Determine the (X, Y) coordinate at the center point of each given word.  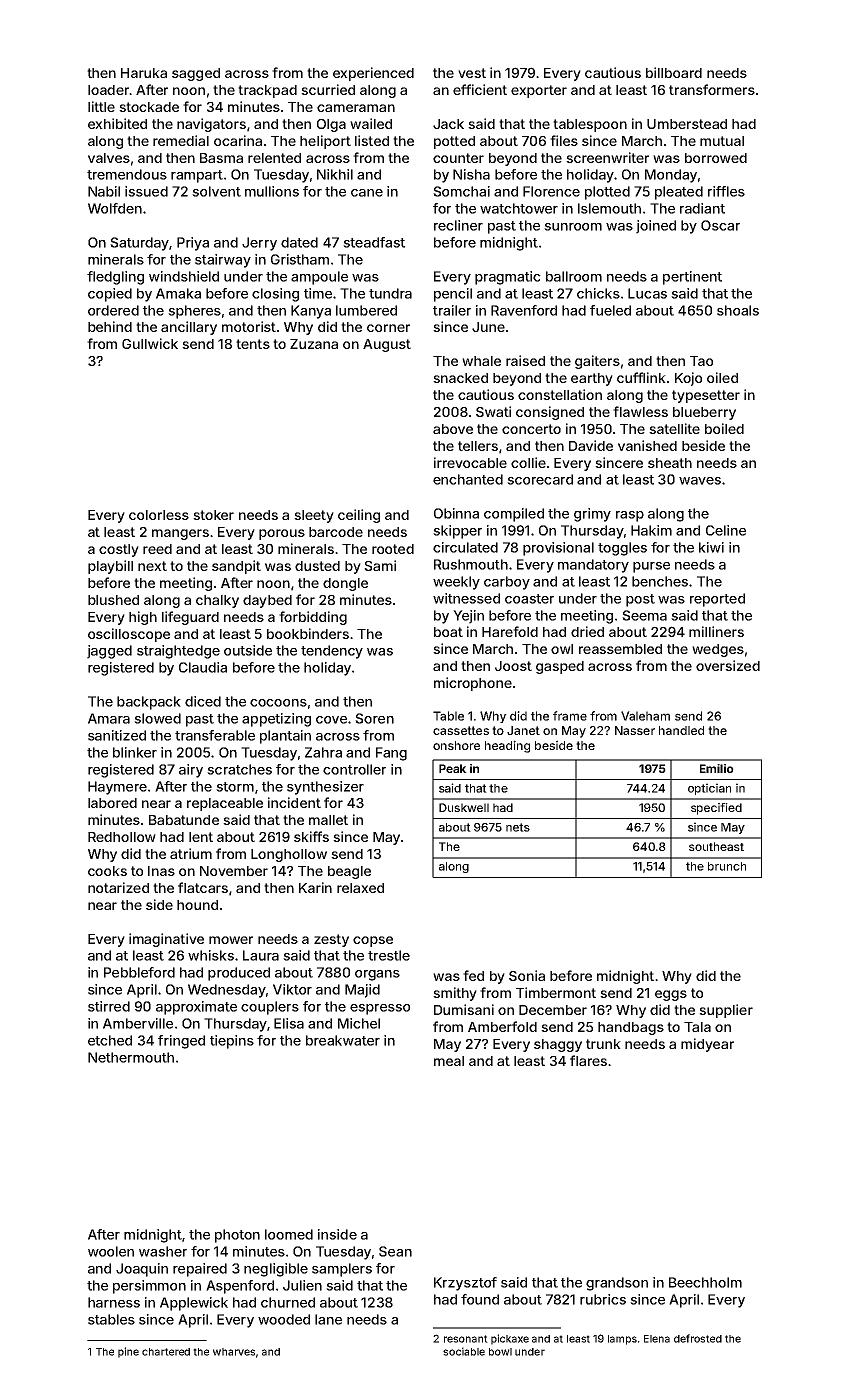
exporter (539, 91)
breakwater (343, 1040)
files (564, 140)
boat (448, 632)
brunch (727, 866)
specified (716, 809)
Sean (395, 1251)
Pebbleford (139, 972)
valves (109, 158)
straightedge (178, 652)
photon (237, 1236)
